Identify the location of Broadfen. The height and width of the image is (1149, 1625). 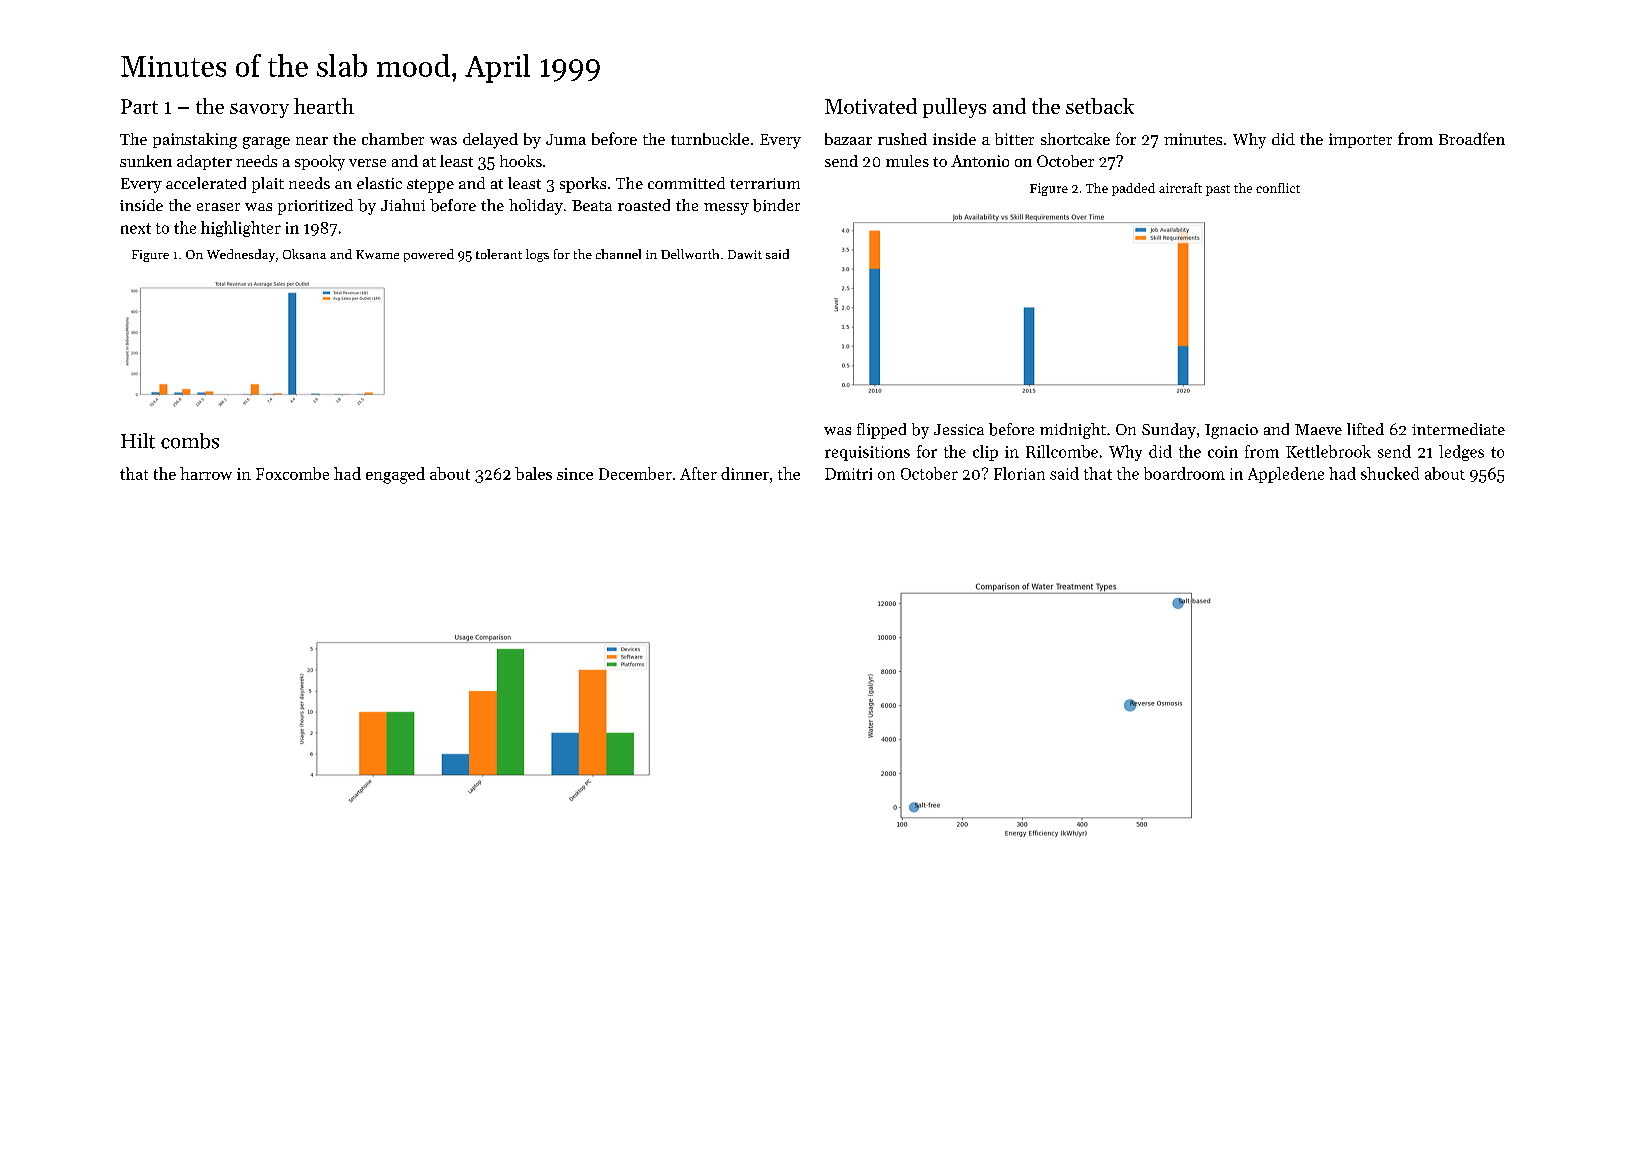
(1472, 138).
